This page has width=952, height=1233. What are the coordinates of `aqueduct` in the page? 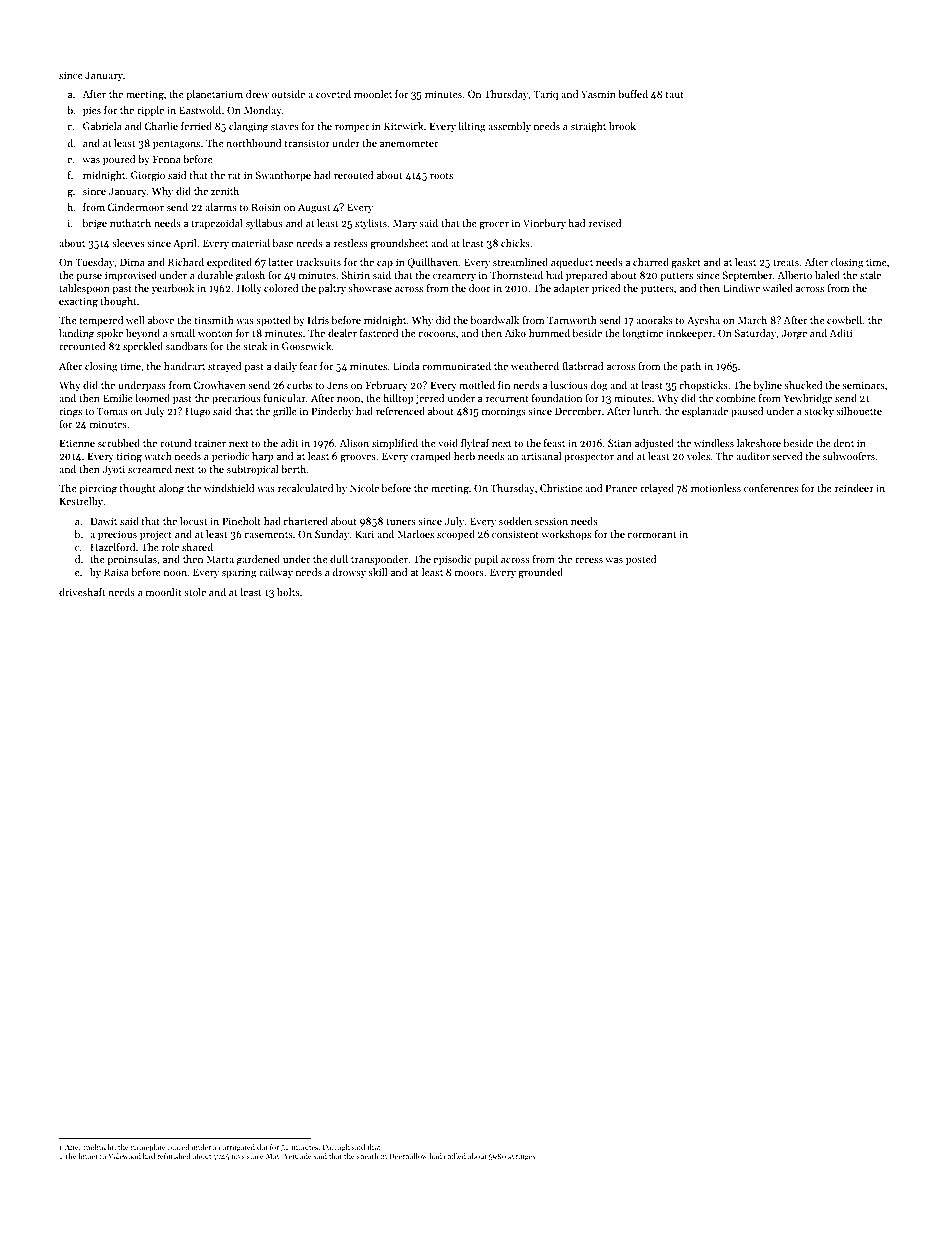 It's located at (572, 263).
